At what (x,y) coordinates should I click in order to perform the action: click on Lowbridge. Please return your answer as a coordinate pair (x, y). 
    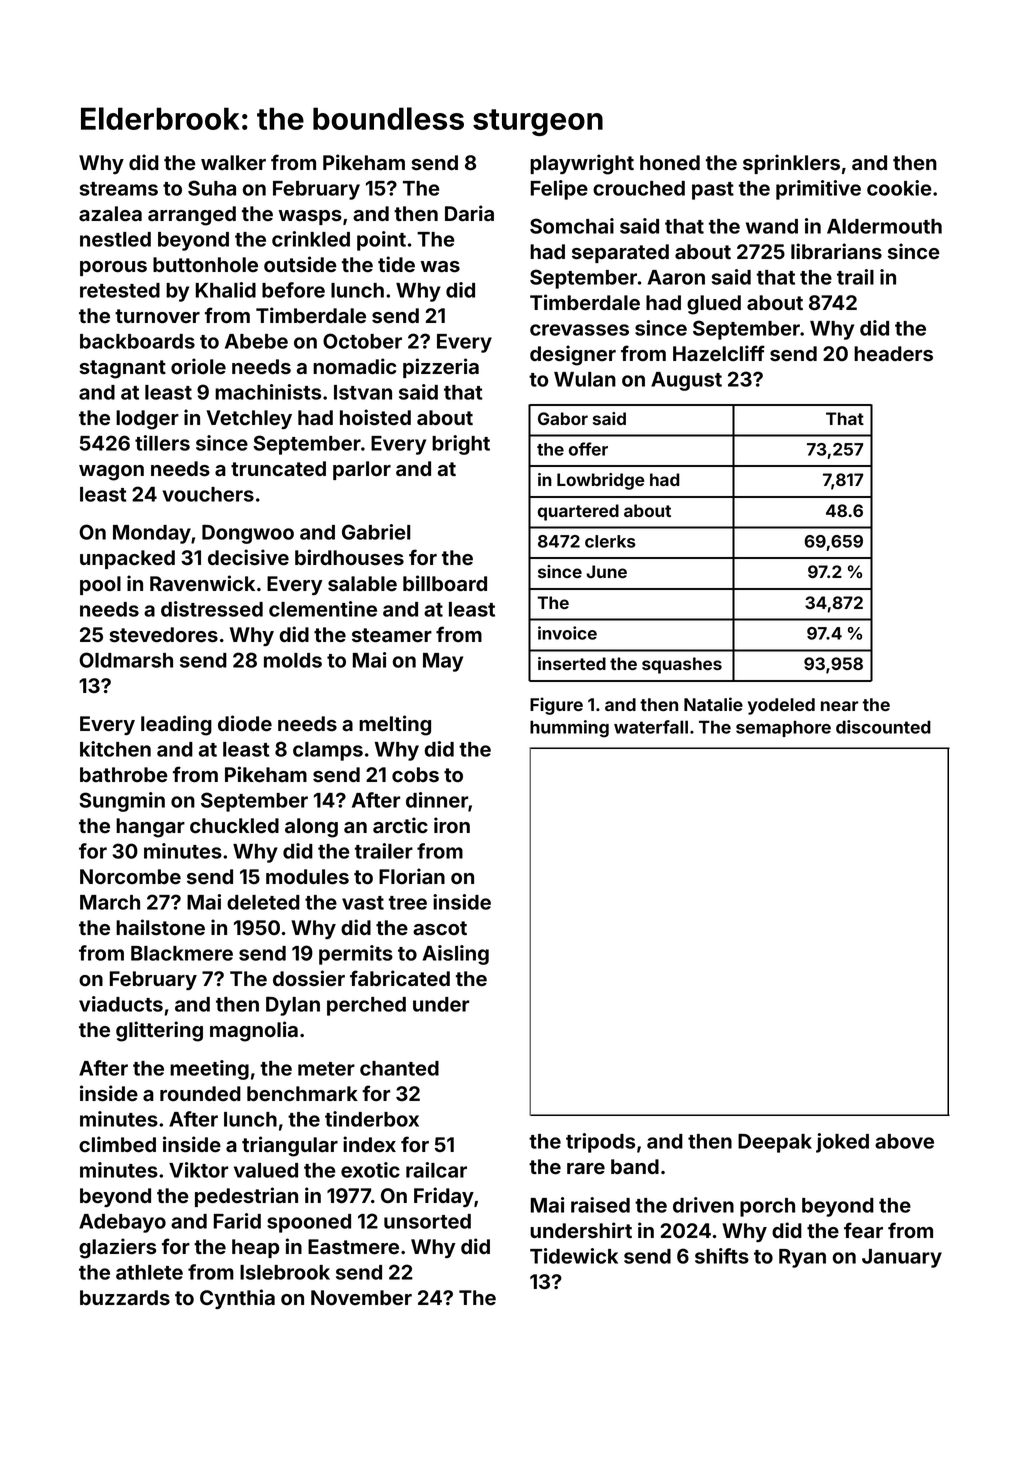
    Looking at the image, I should click on (600, 481).
